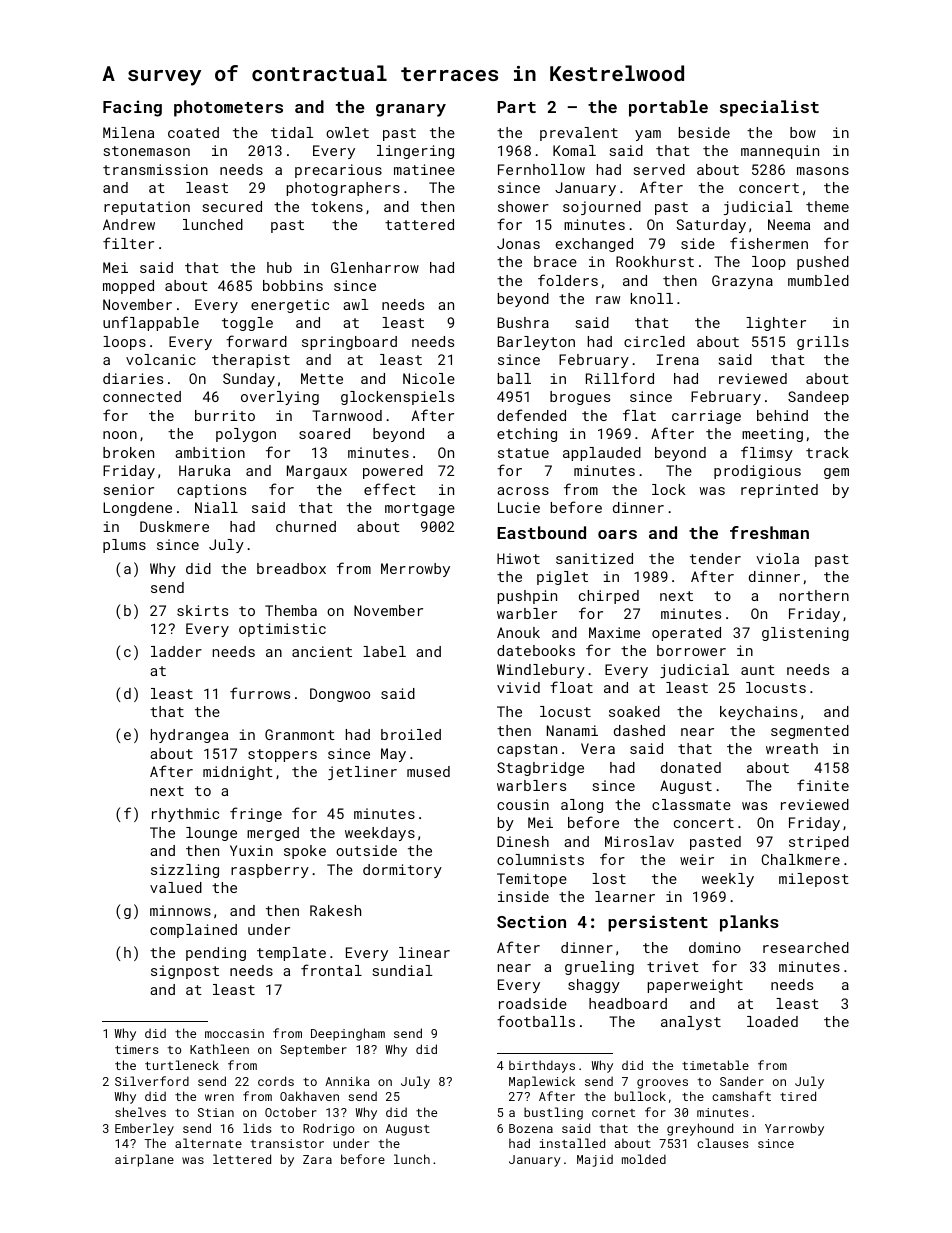 This image has height=1233, width=952. Describe the element at coordinates (634, 711) in the image. I see `soaked` at that location.
